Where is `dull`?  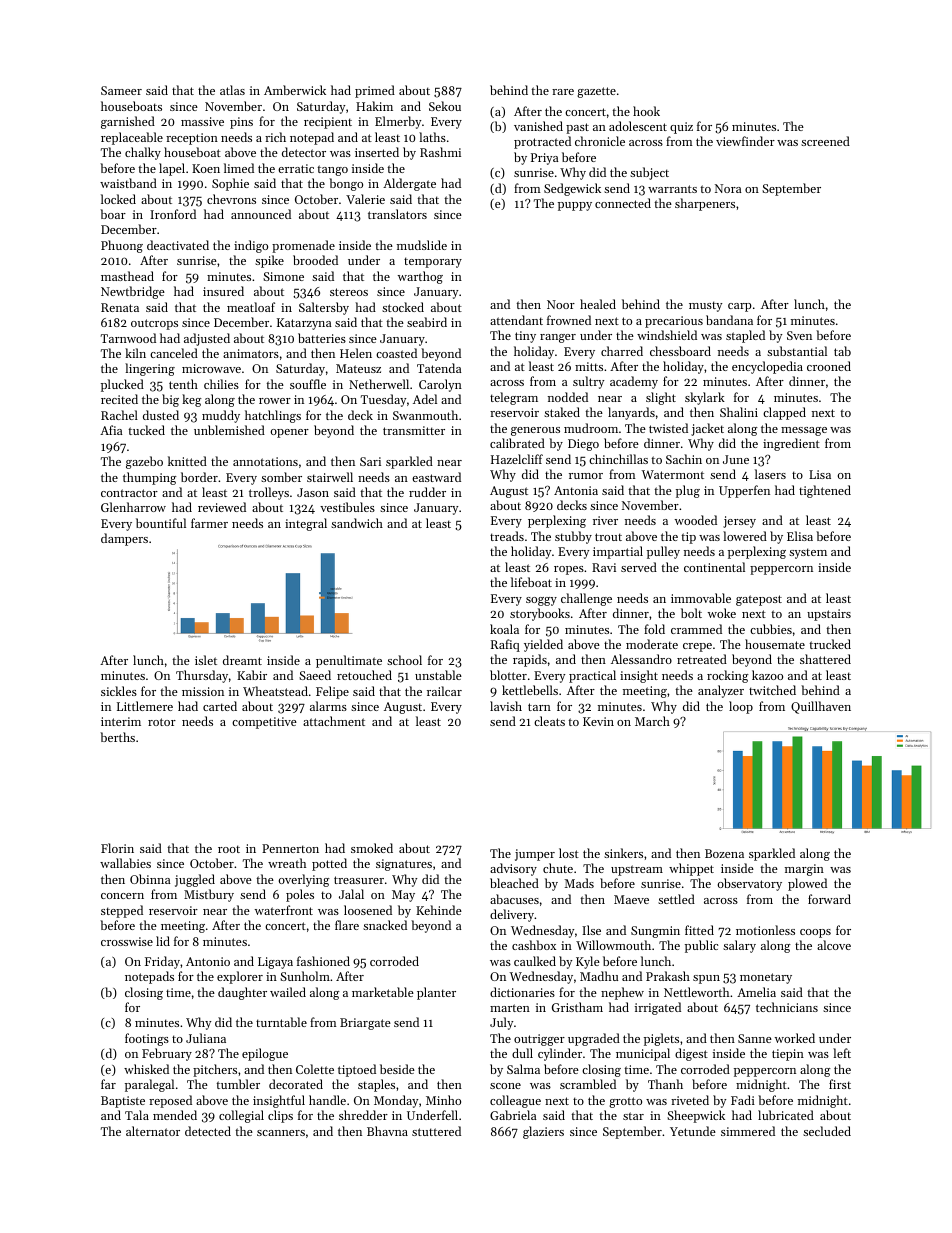
dull is located at coordinates (522, 1053).
